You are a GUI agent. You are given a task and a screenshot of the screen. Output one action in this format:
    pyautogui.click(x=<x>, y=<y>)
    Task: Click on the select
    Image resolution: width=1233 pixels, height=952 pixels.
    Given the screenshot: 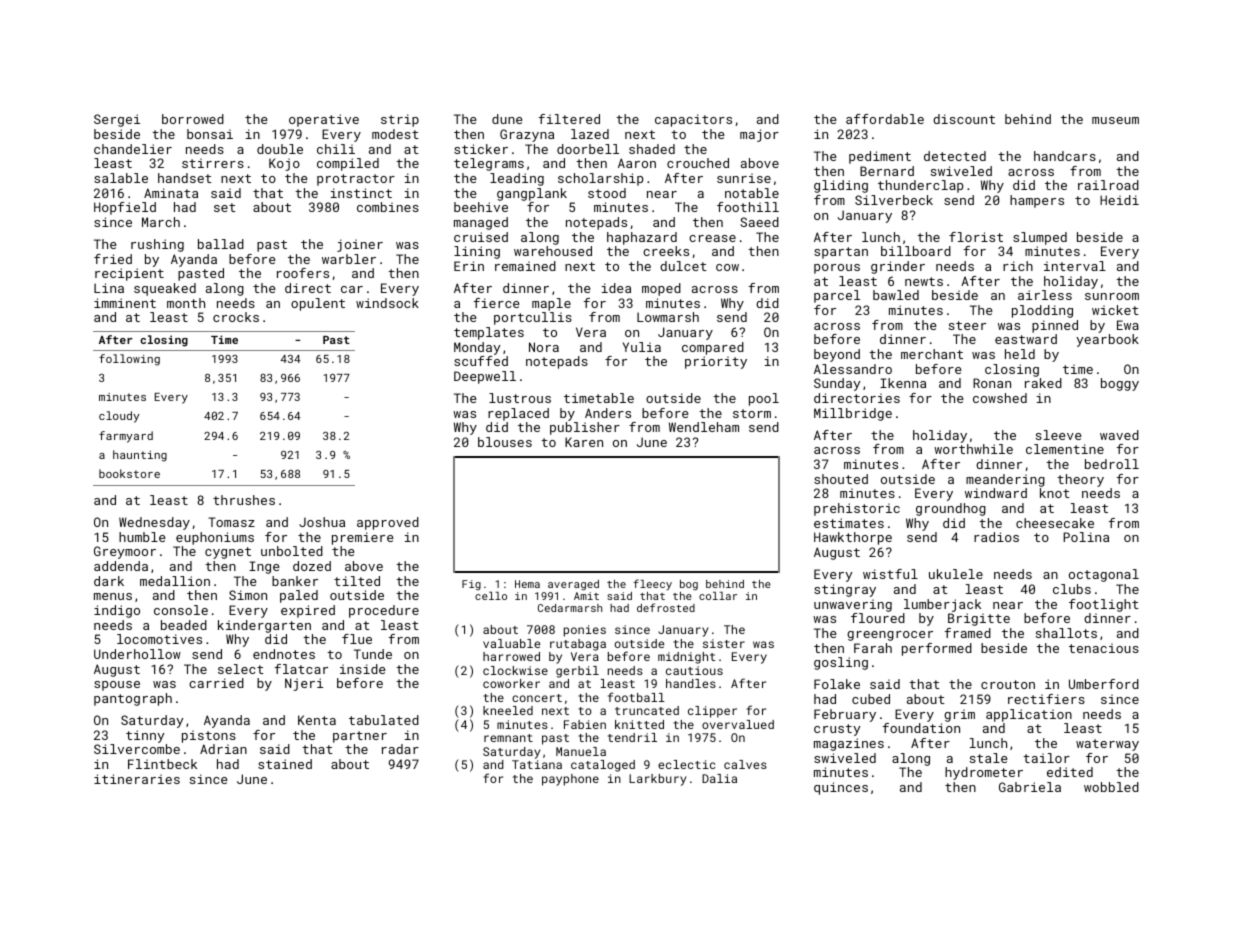 What is the action you would take?
    pyautogui.click(x=241, y=669)
